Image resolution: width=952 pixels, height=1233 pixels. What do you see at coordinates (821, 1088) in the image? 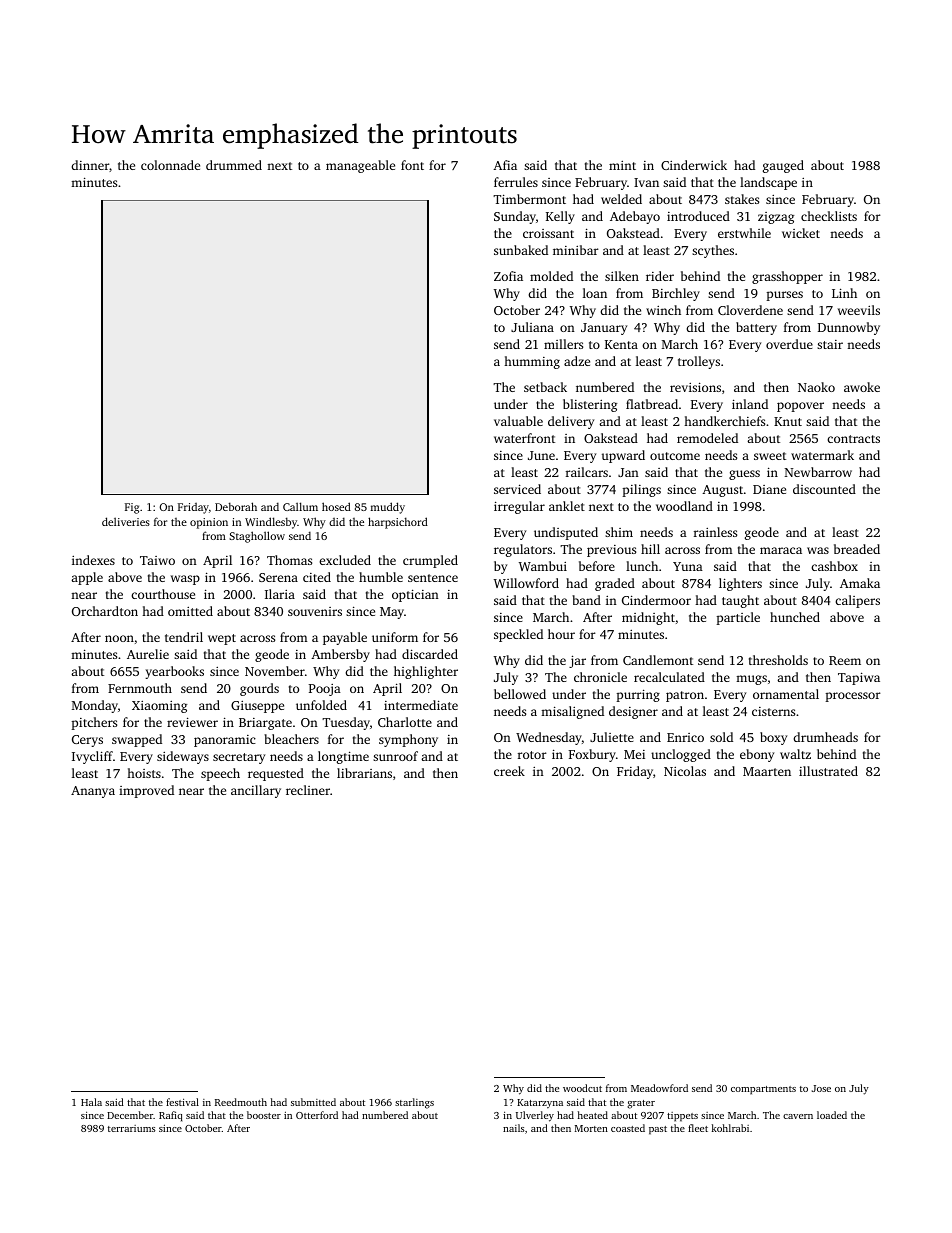
I see `Jose` at bounding box center [821, 1088].
